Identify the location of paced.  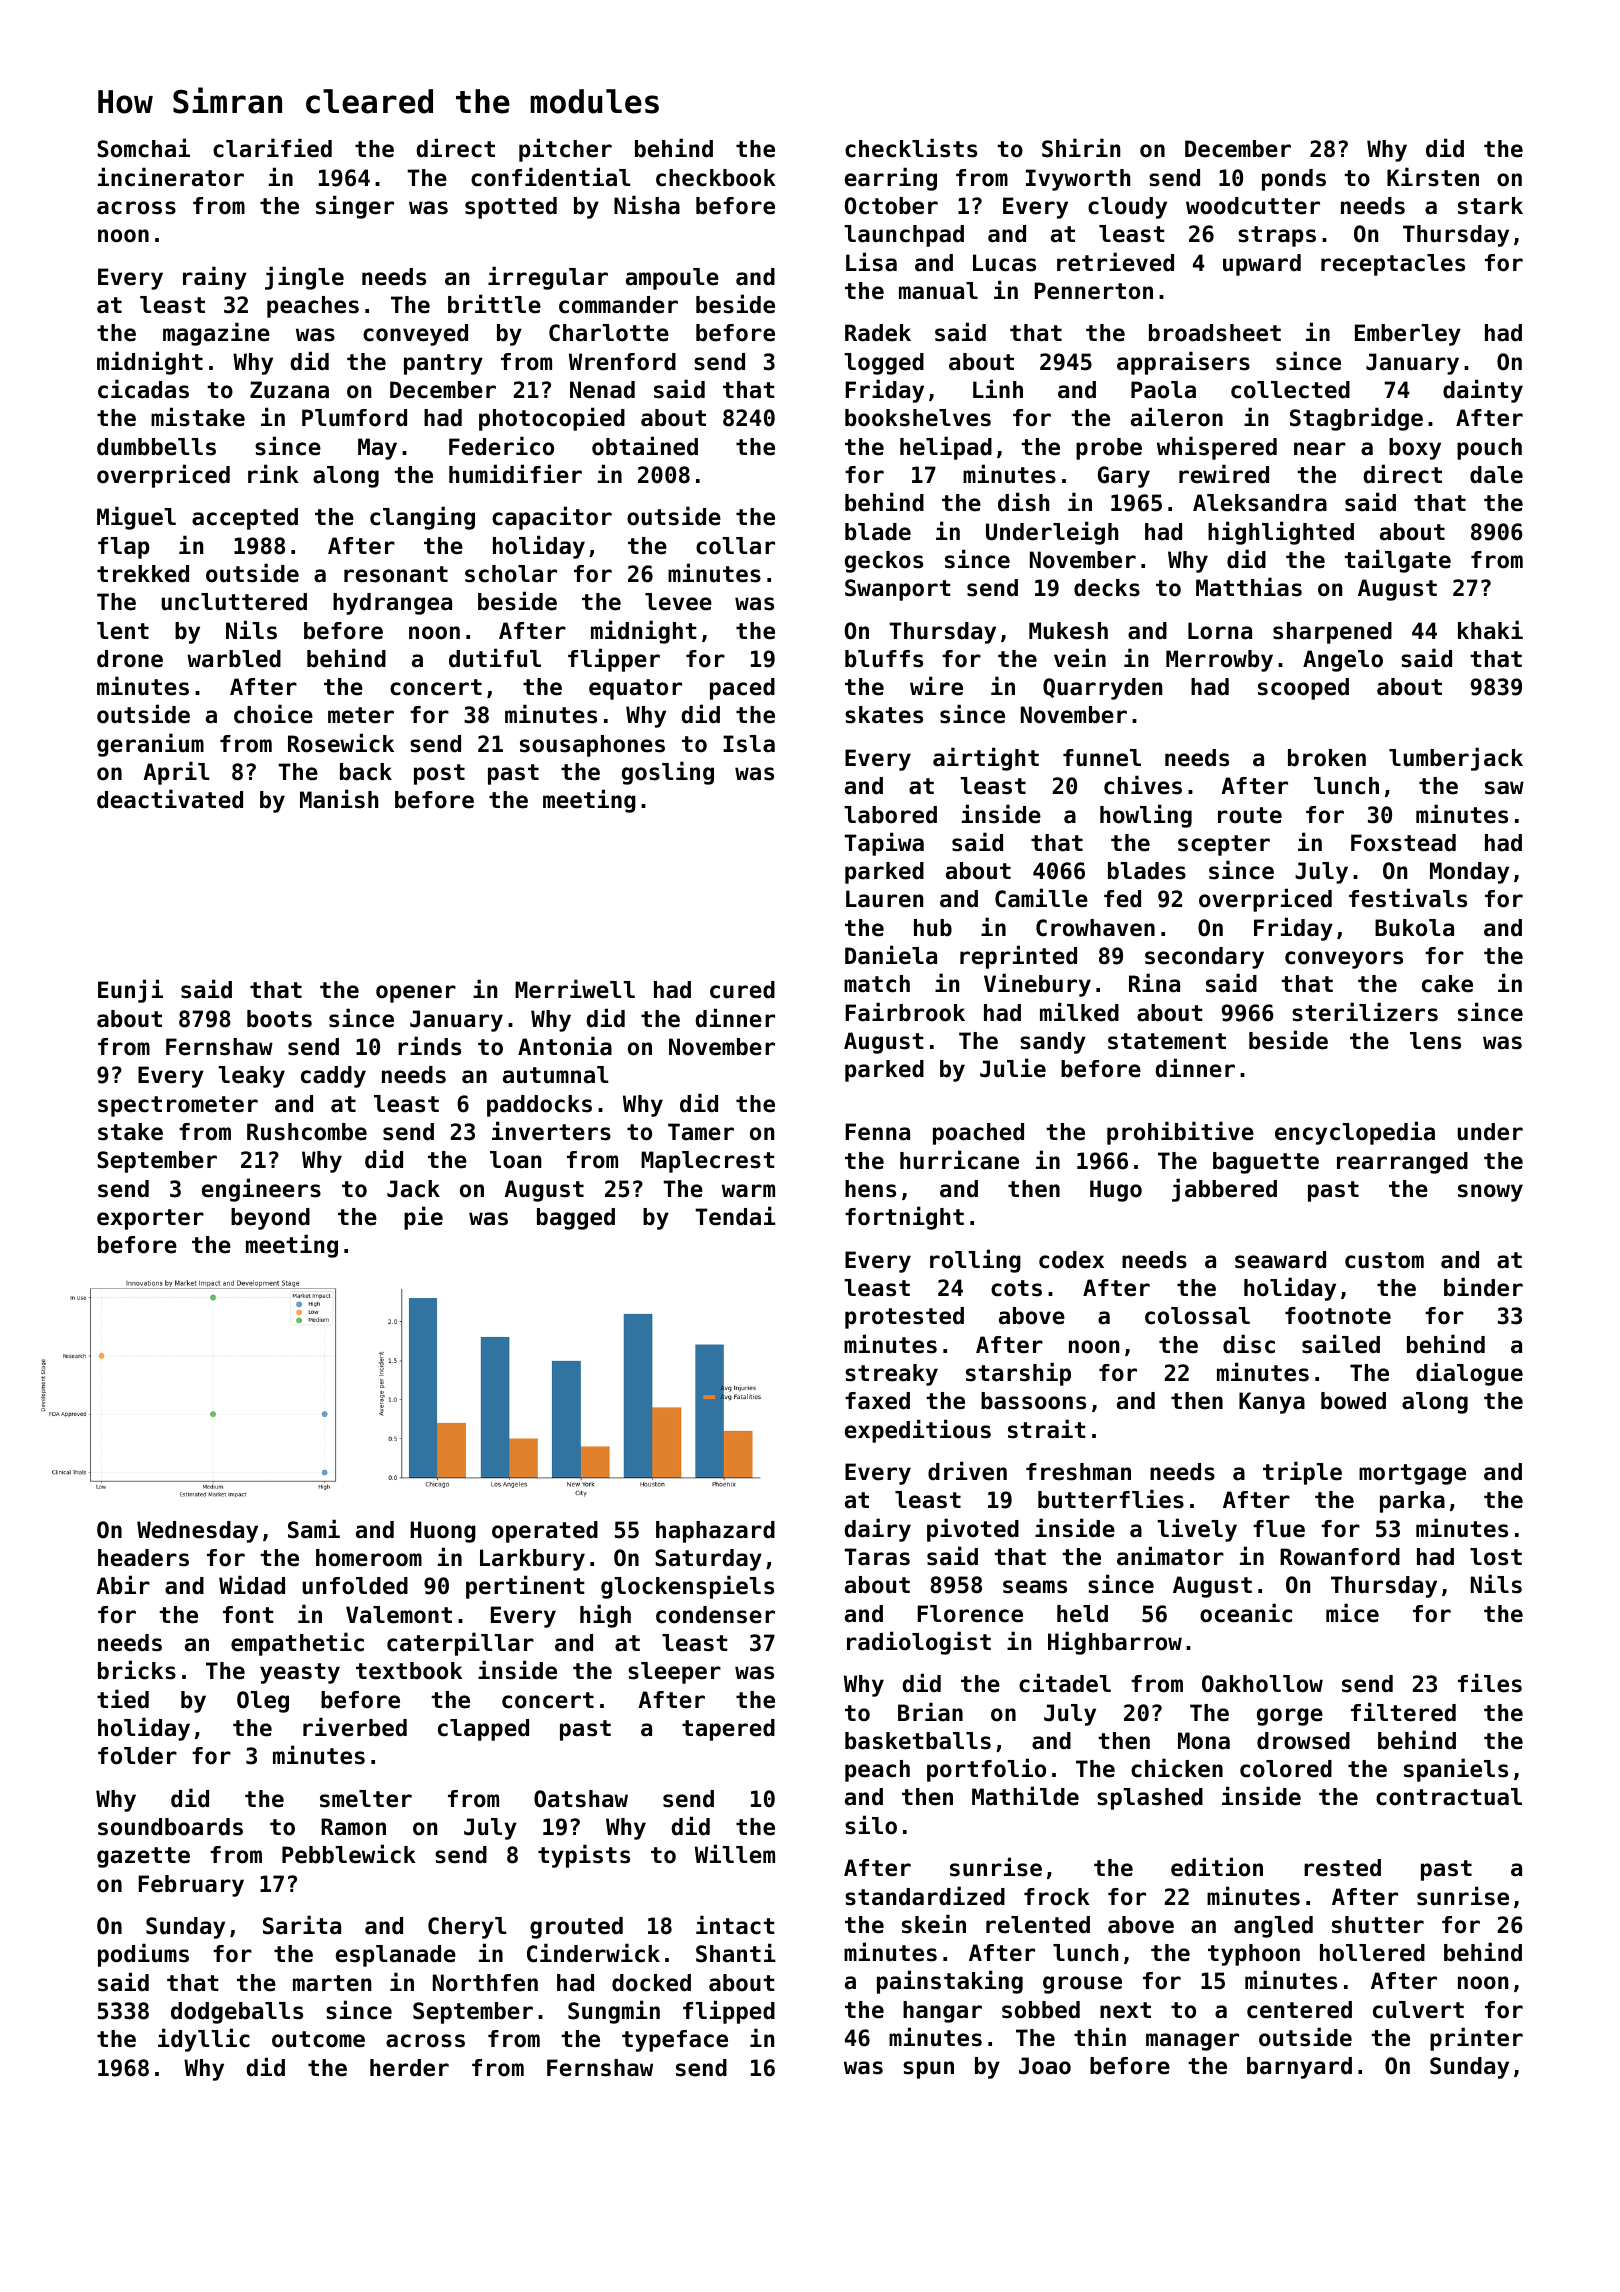
(742, 689).
